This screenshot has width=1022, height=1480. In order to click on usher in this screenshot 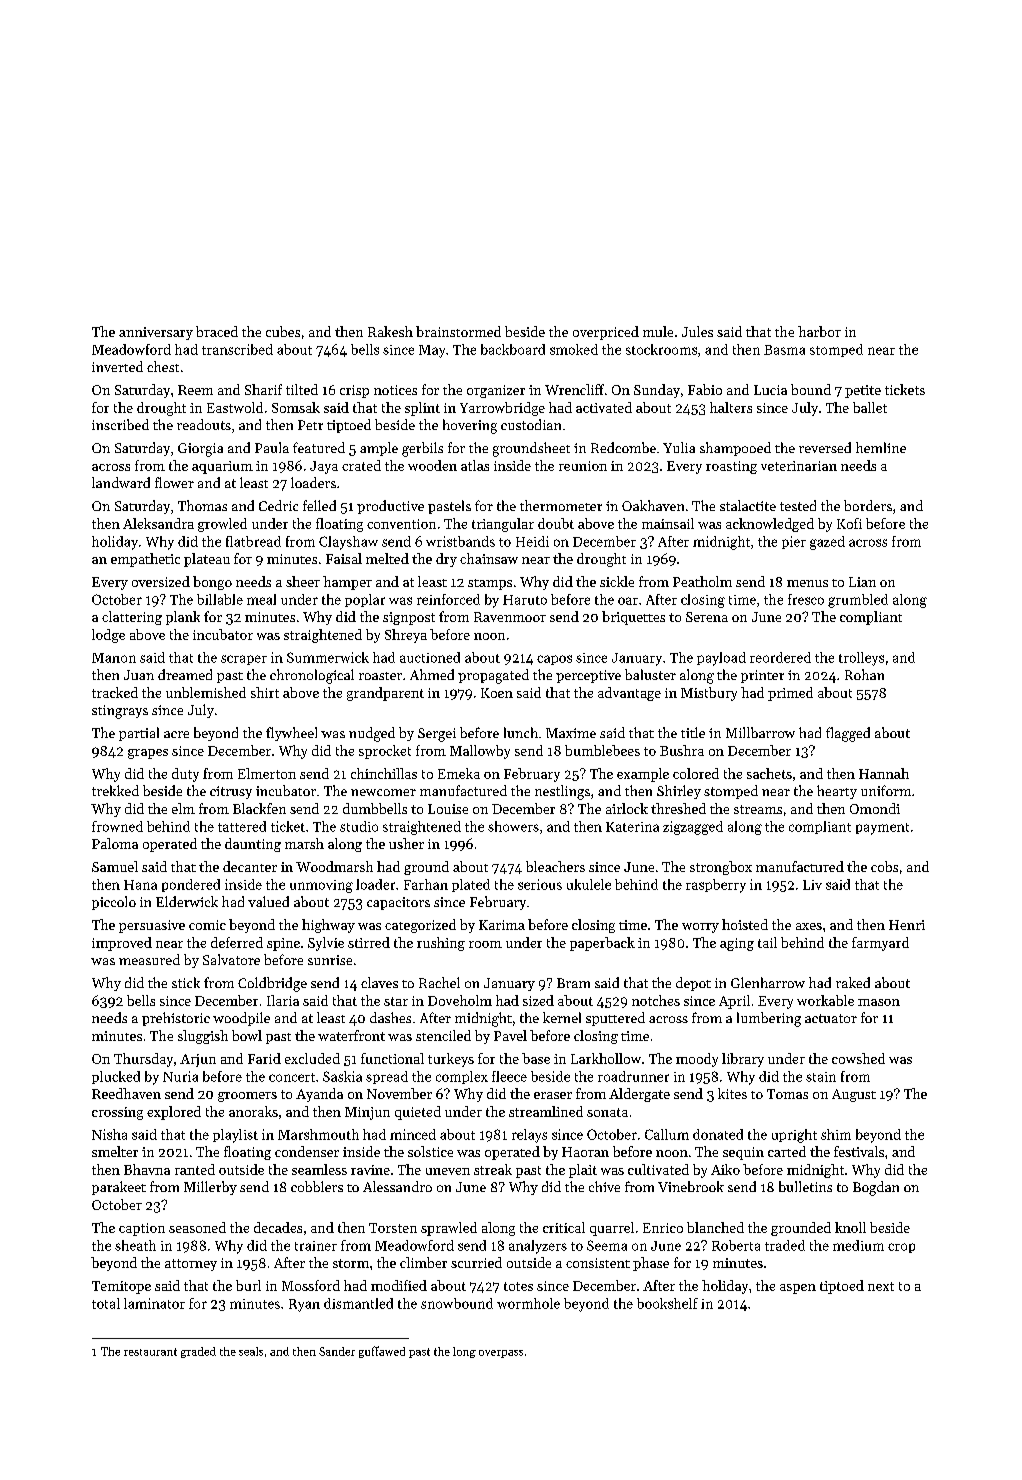, I will do `click(406, 843)`.
